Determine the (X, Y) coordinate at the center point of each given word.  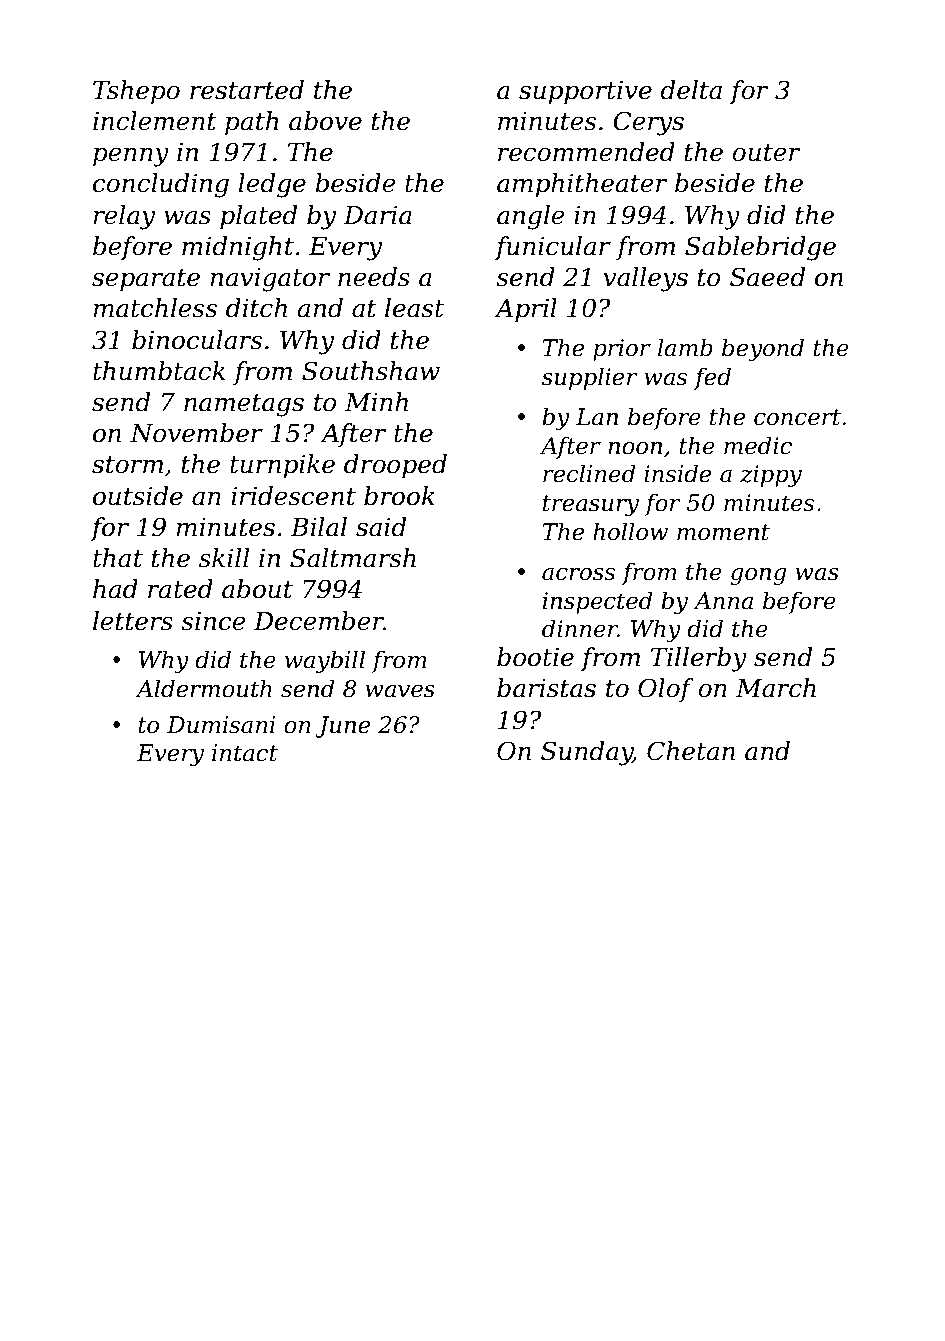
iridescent (293, 496)
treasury (591, 505)
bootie (535, 657)
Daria (377, 215)
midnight (238, 248)
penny (131, 157)
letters (133, 621)
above (325, 121)
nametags (244, 405)
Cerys (648, 123)
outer (766, 153)
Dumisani (221, 725)
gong (758, 576)
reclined (589, 473)
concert (797, 417)
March (776, 688)
